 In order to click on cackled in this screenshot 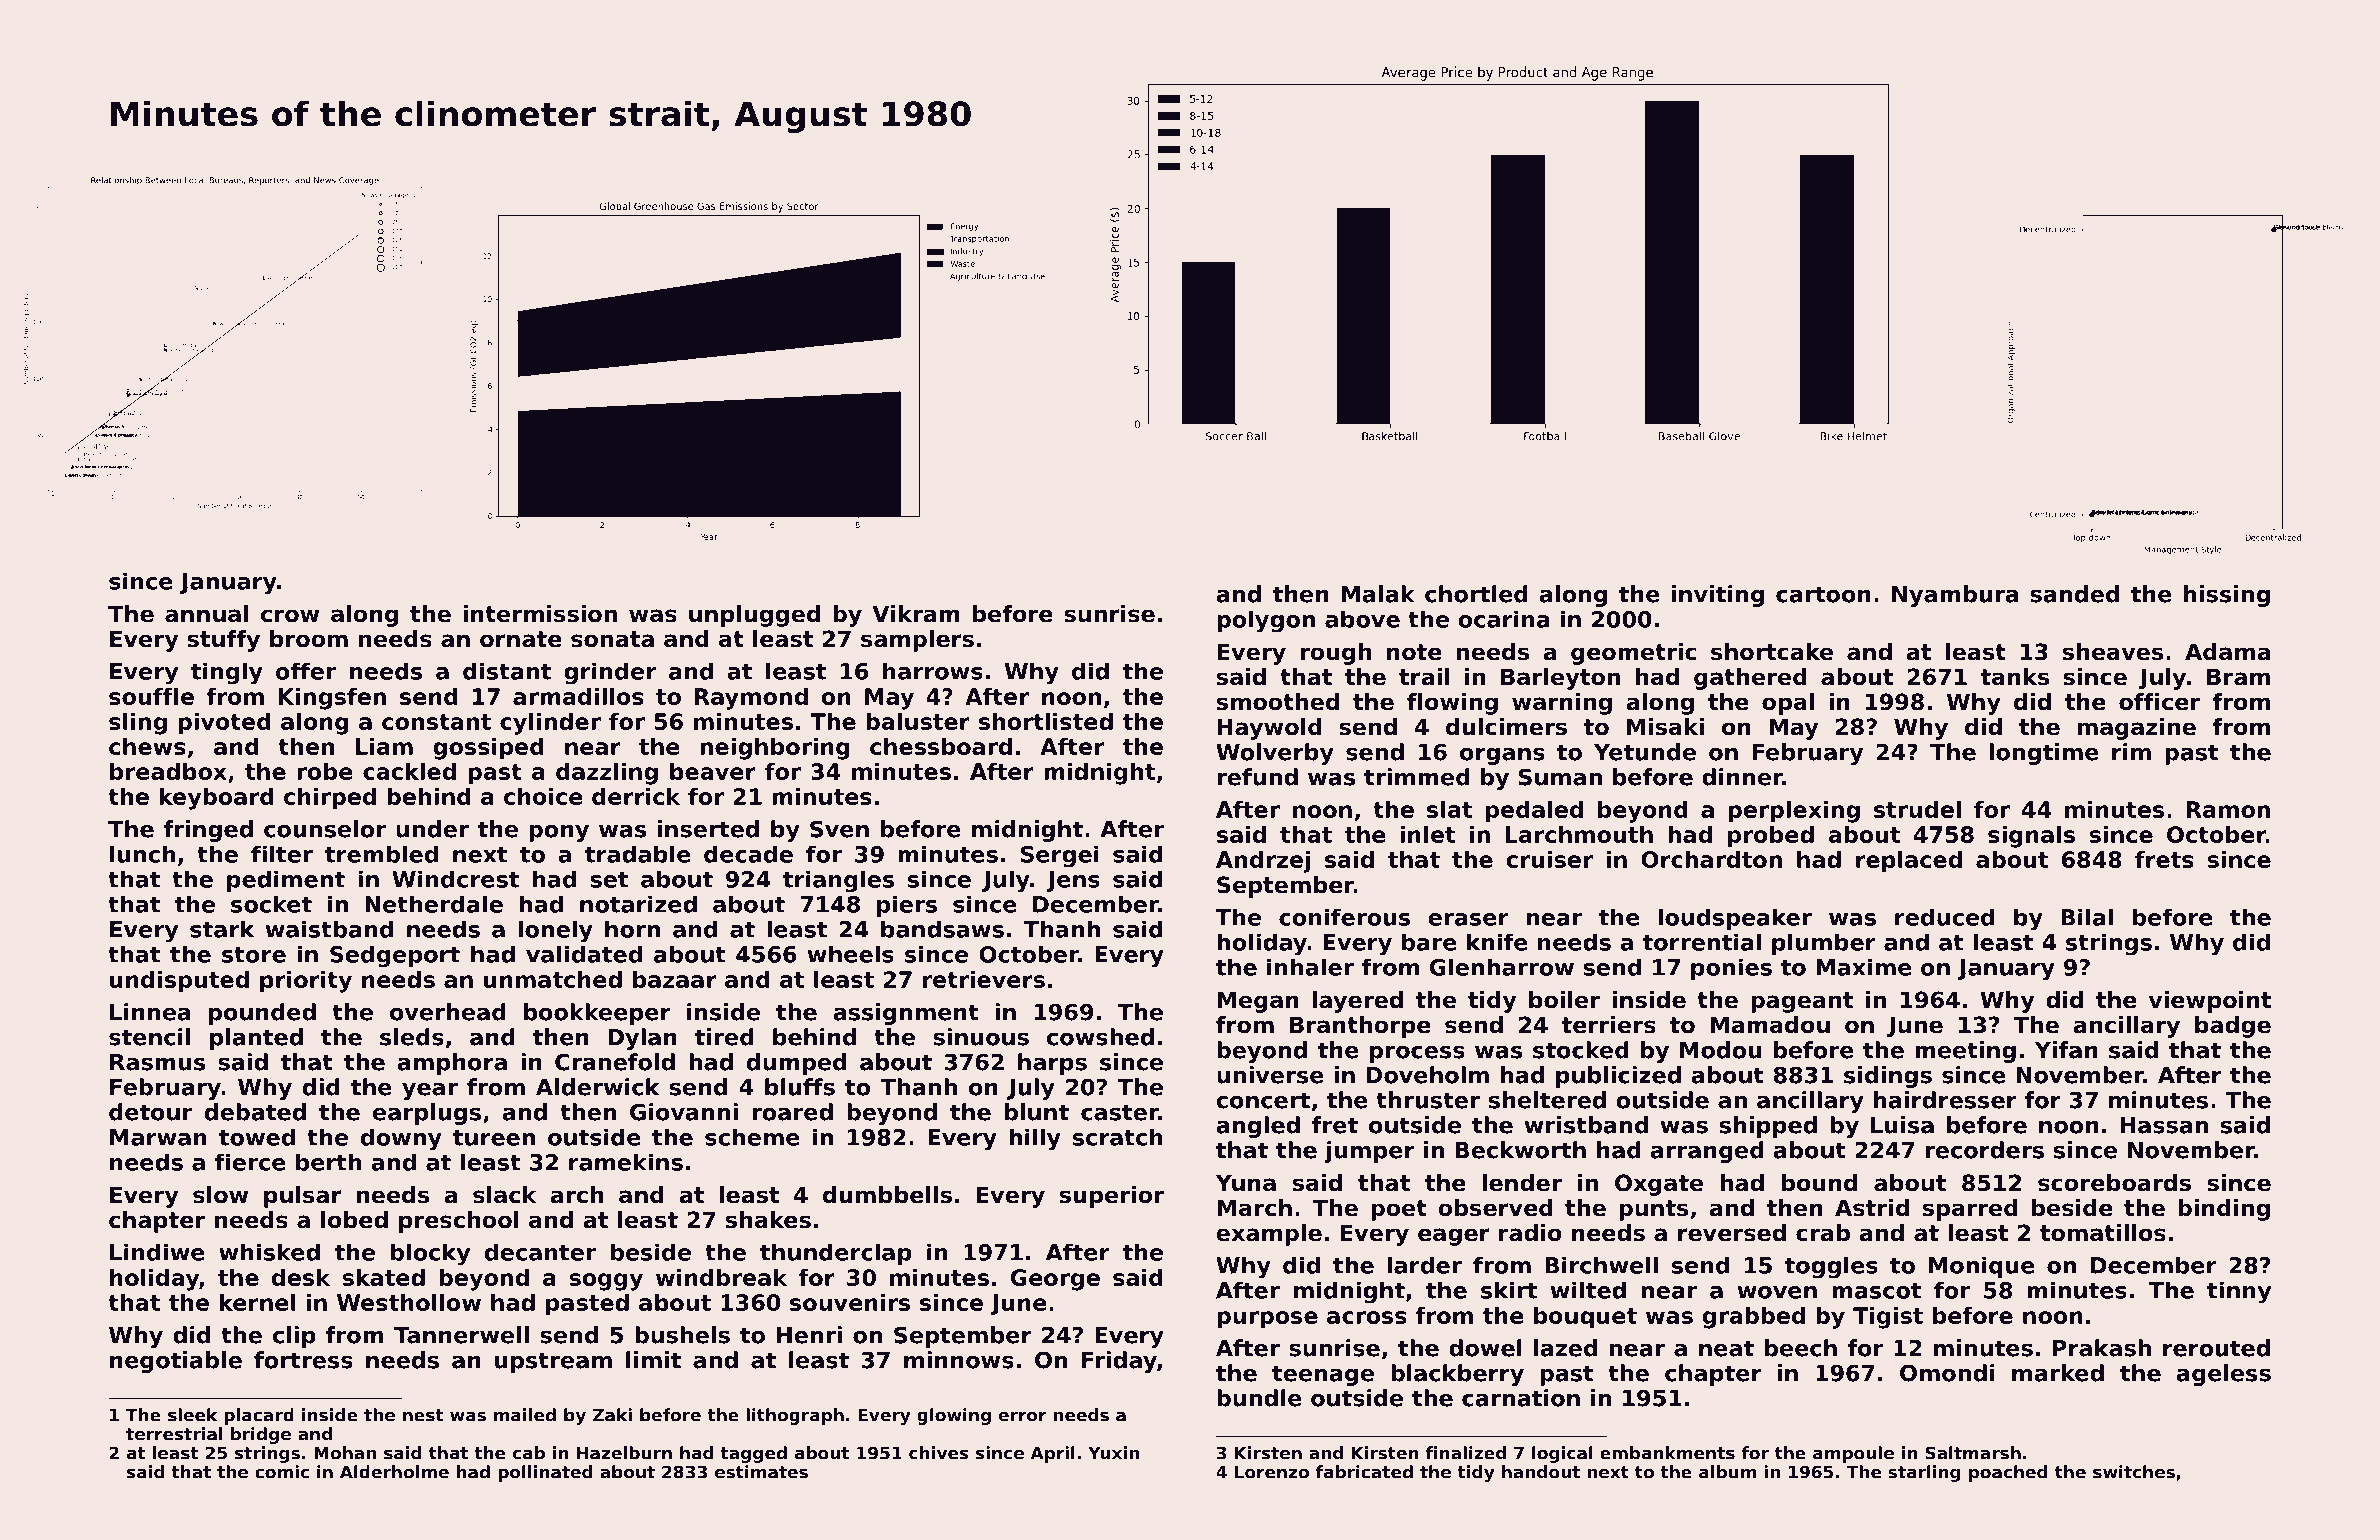, I will do `click(409, 771)`.
